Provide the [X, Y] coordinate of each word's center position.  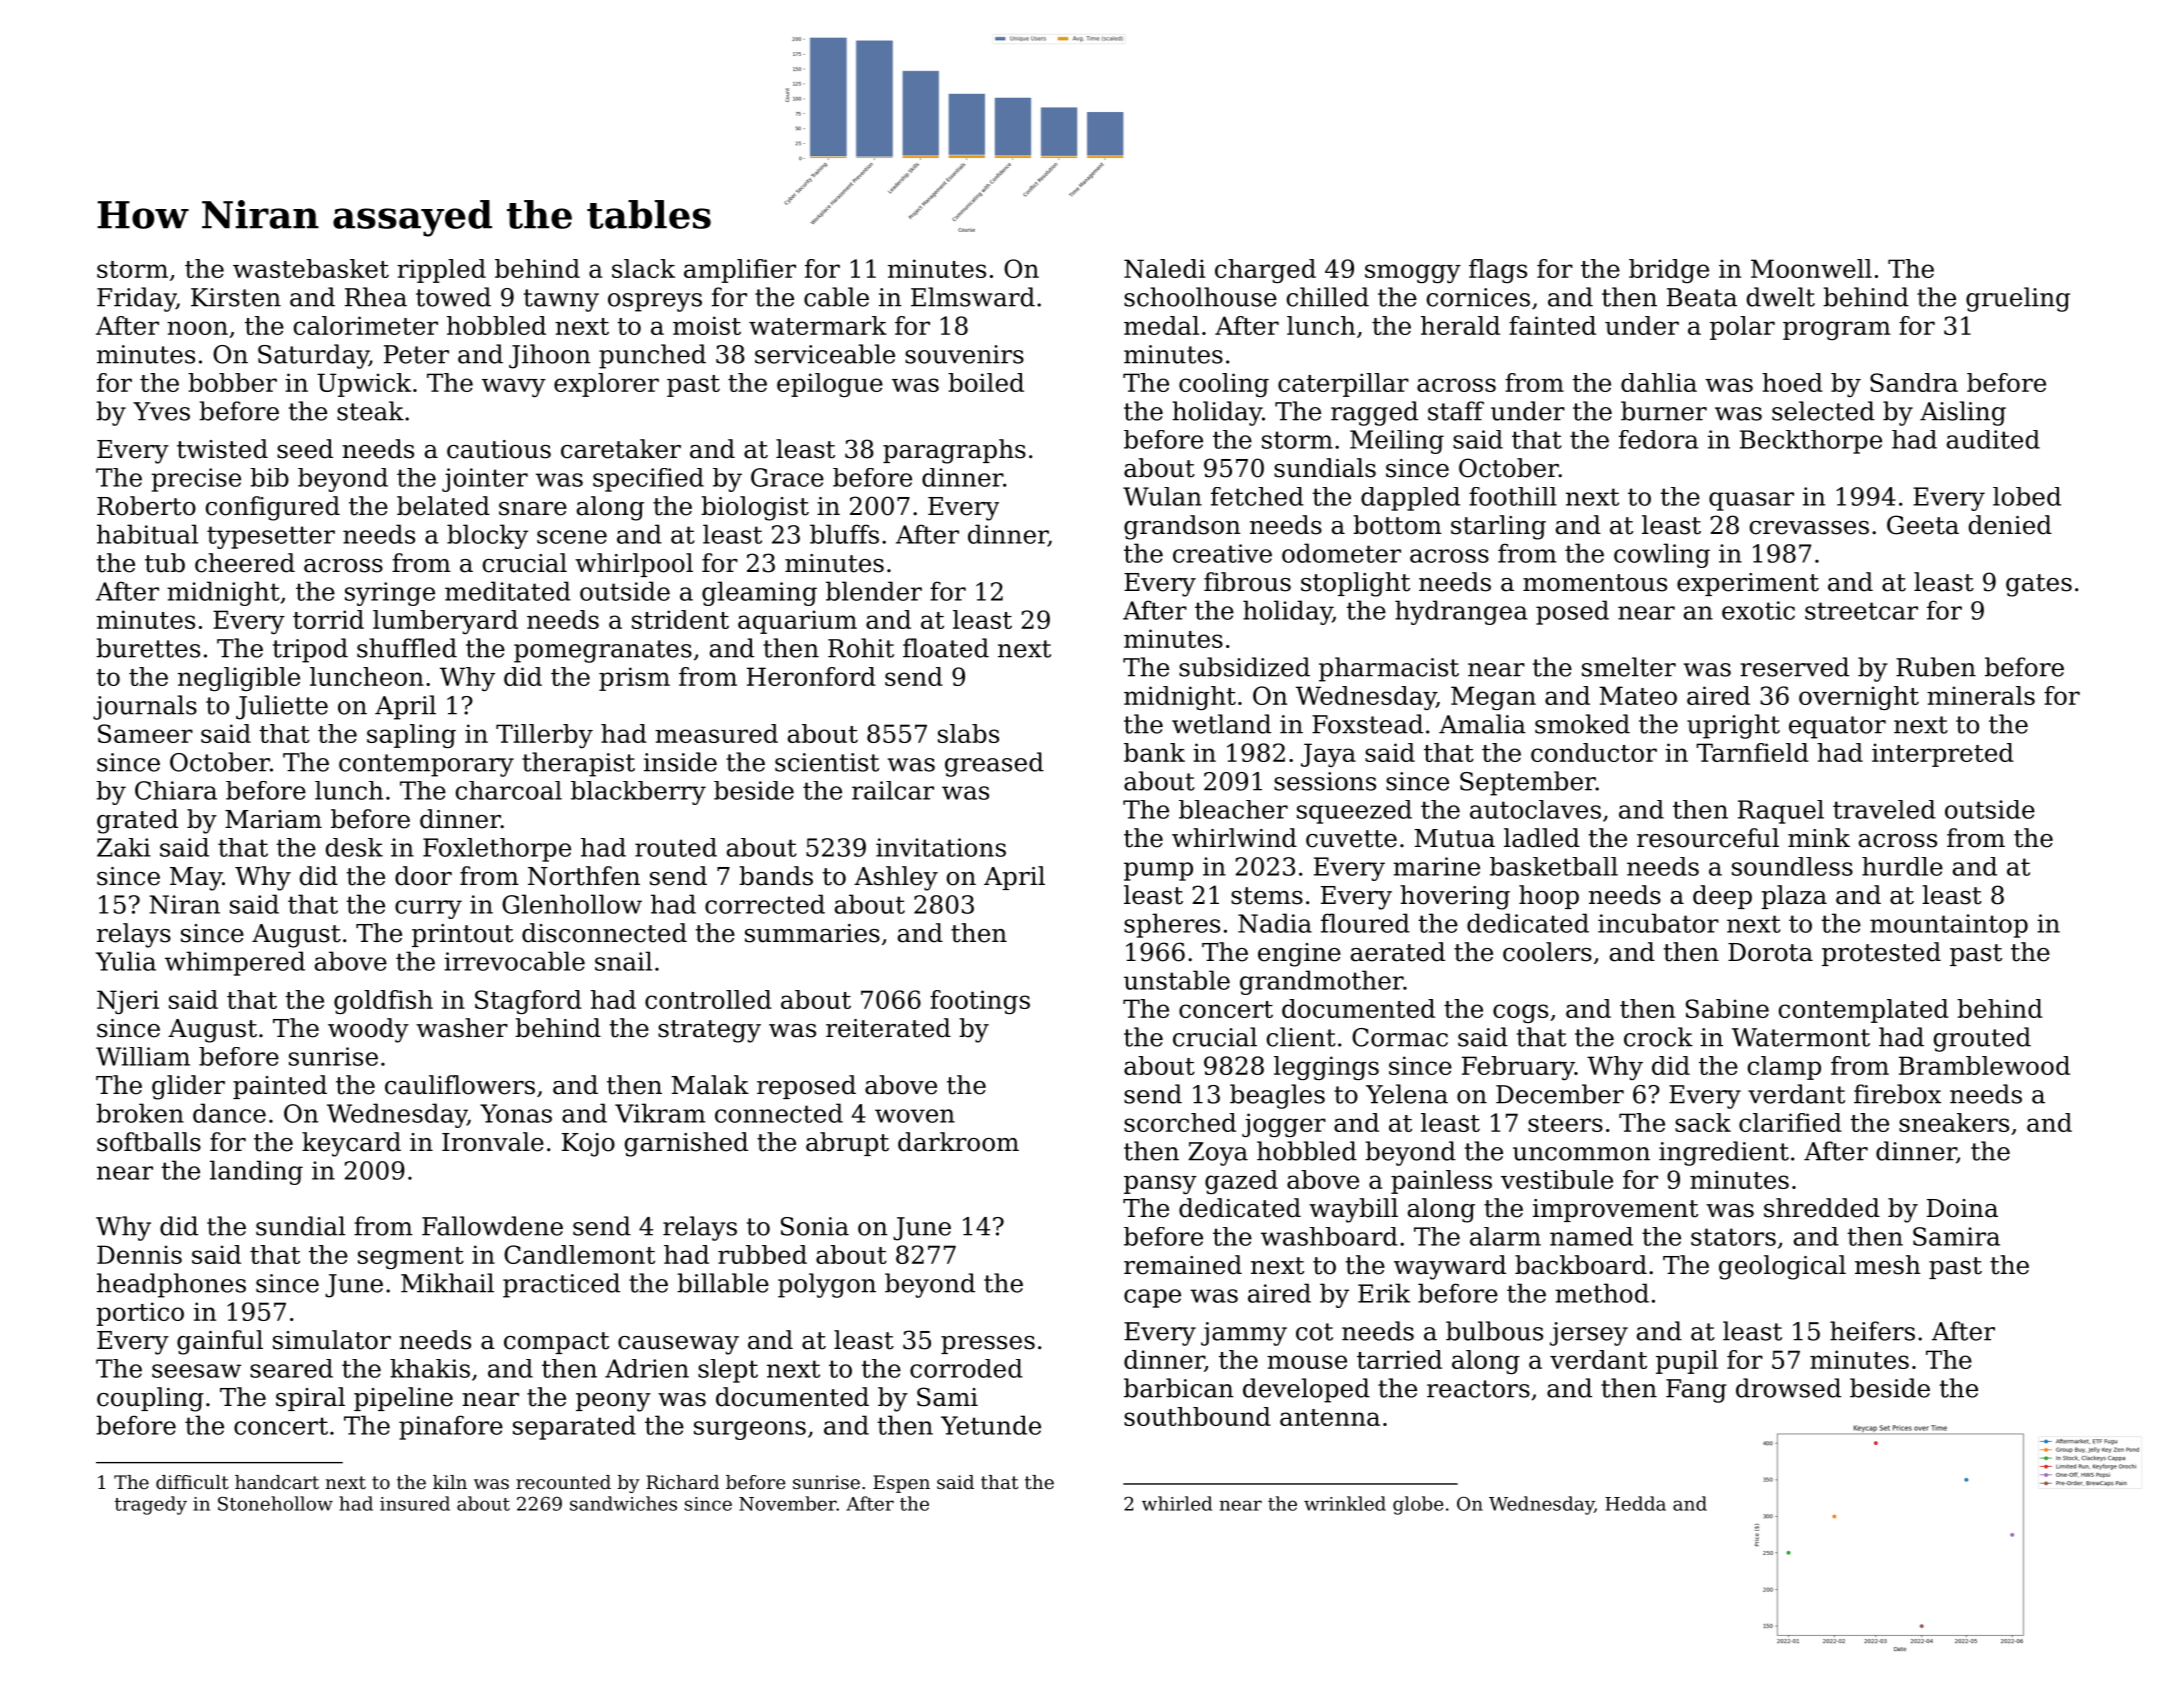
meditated [508, 591]
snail [623, 961]
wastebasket [311, 268]
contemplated [1864, 1011]
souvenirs [964, 354]
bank [1154, 752]
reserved [1795, 667]
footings [980, 1002]
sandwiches [623, 1503]
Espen [901, 1484]
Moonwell [1811, 268]
